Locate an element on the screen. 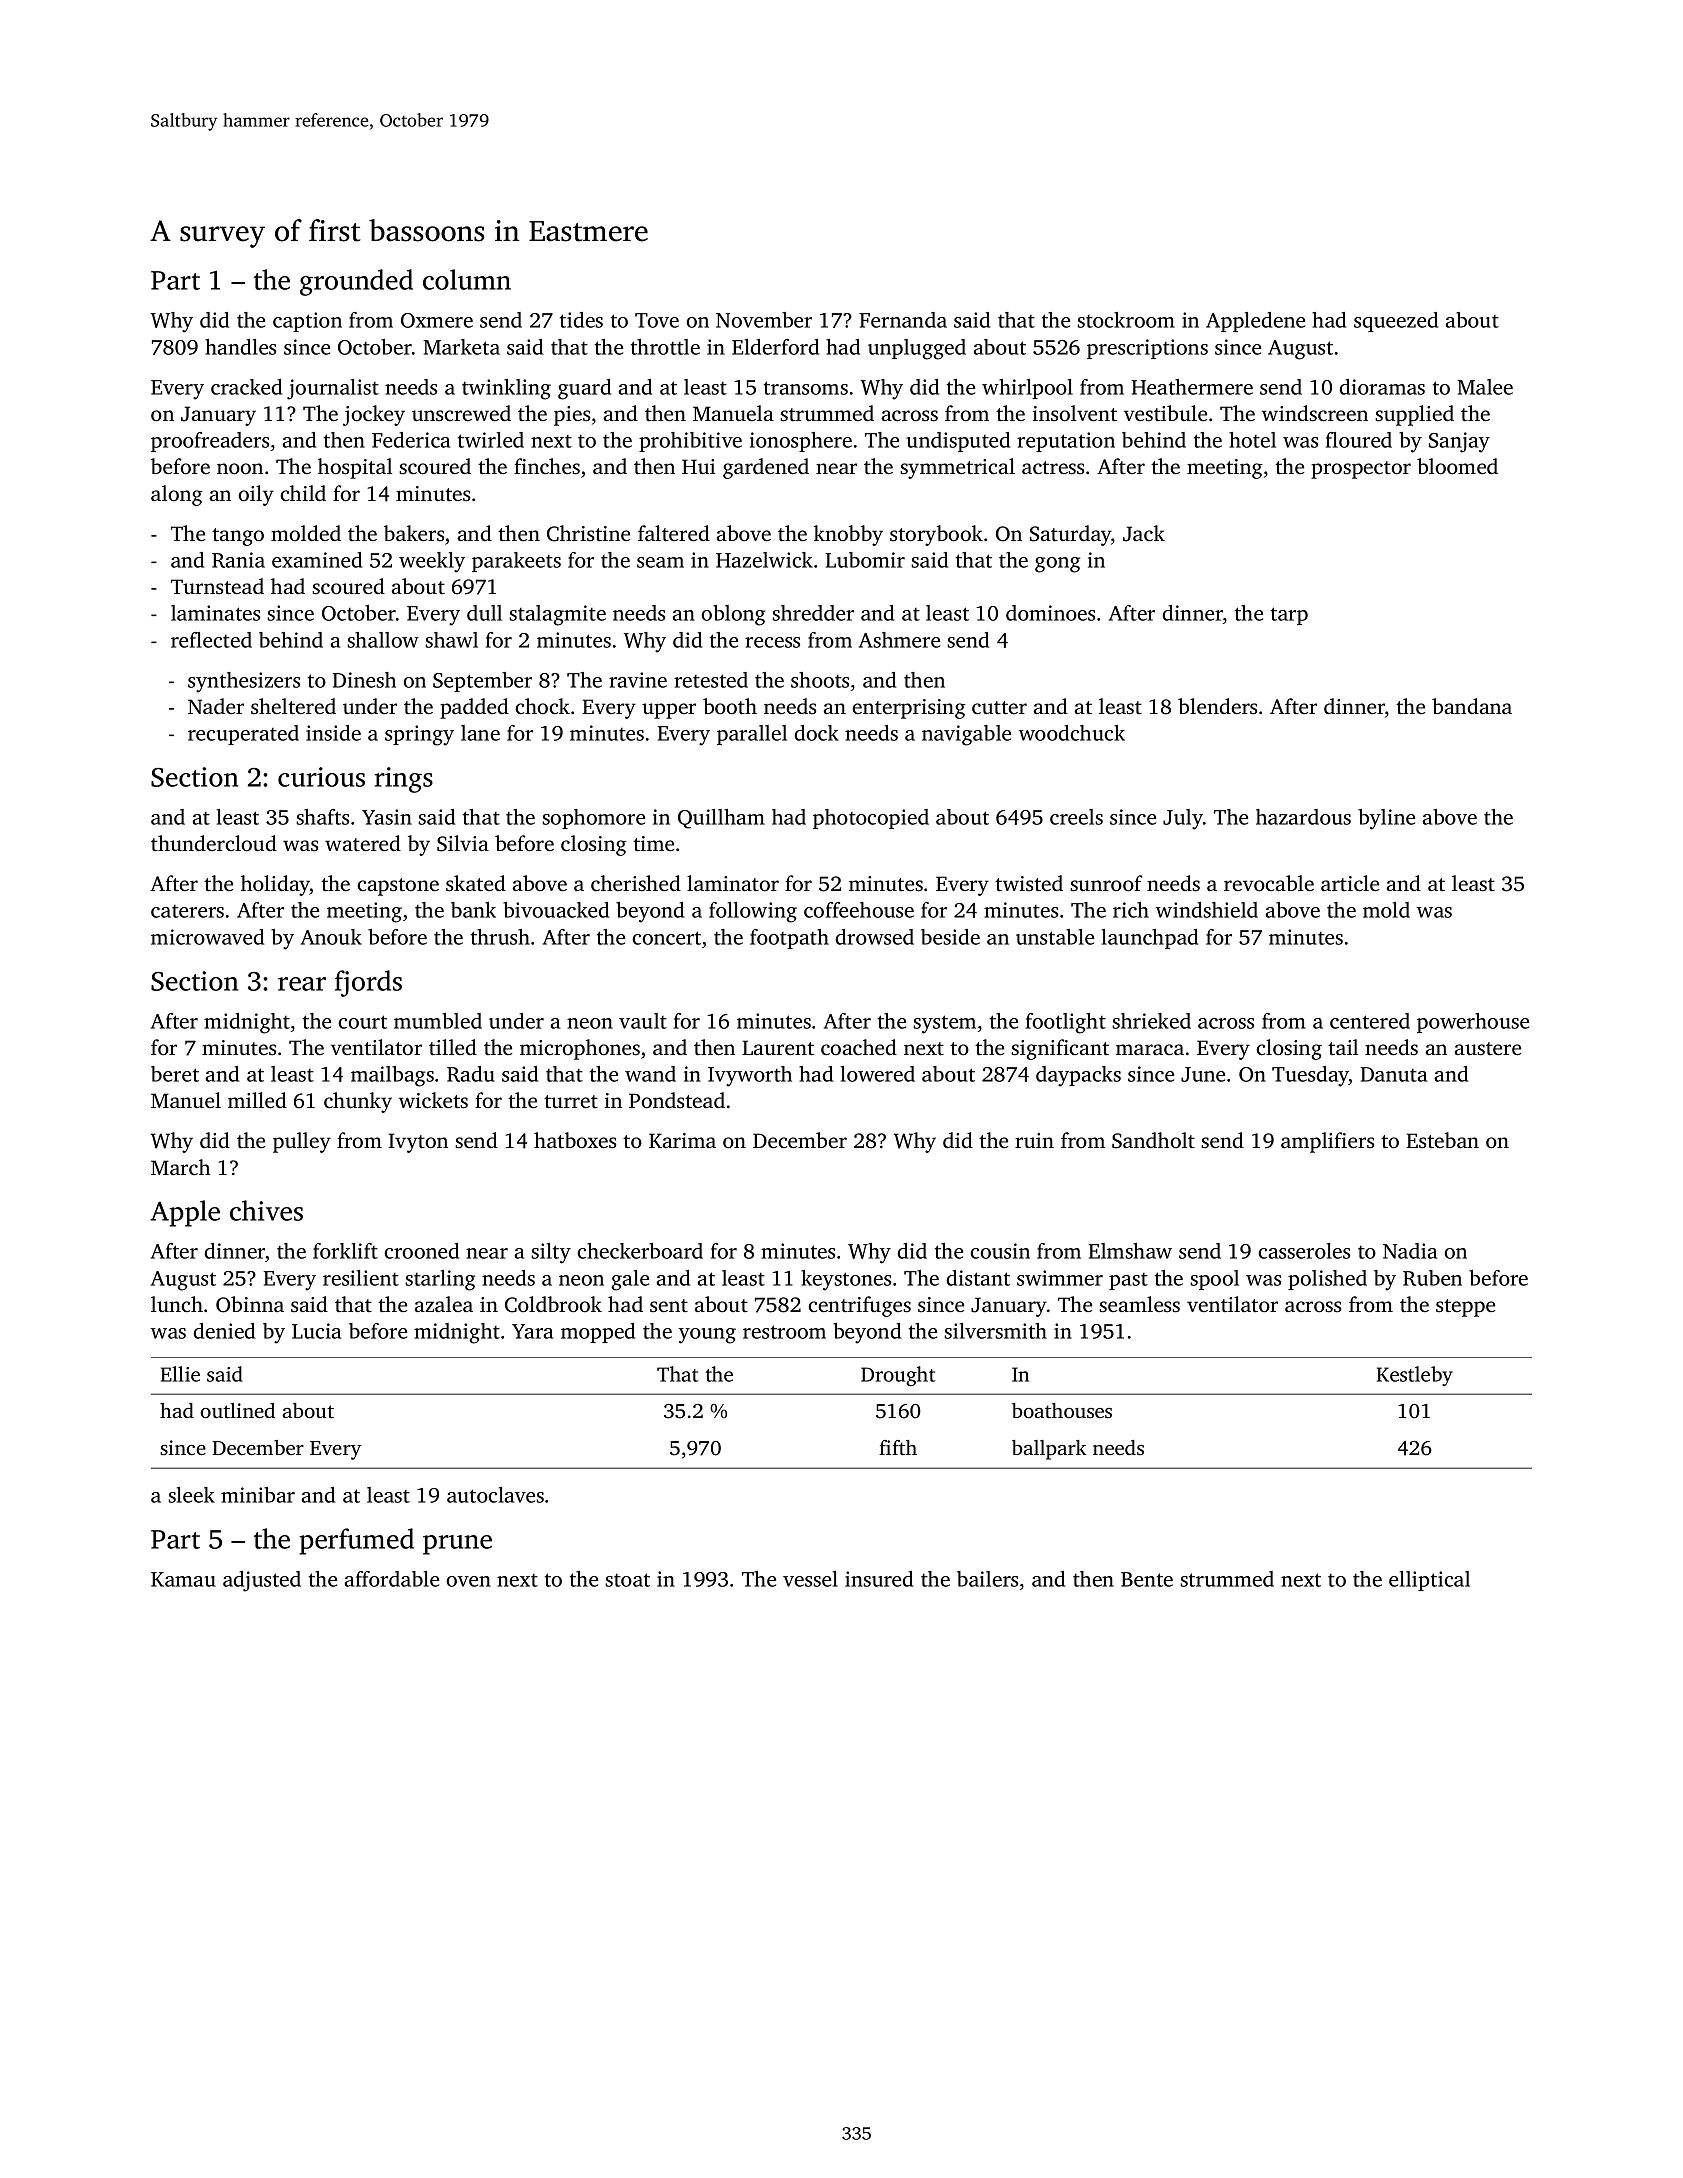  springy is located at coordinates (419, 735).
